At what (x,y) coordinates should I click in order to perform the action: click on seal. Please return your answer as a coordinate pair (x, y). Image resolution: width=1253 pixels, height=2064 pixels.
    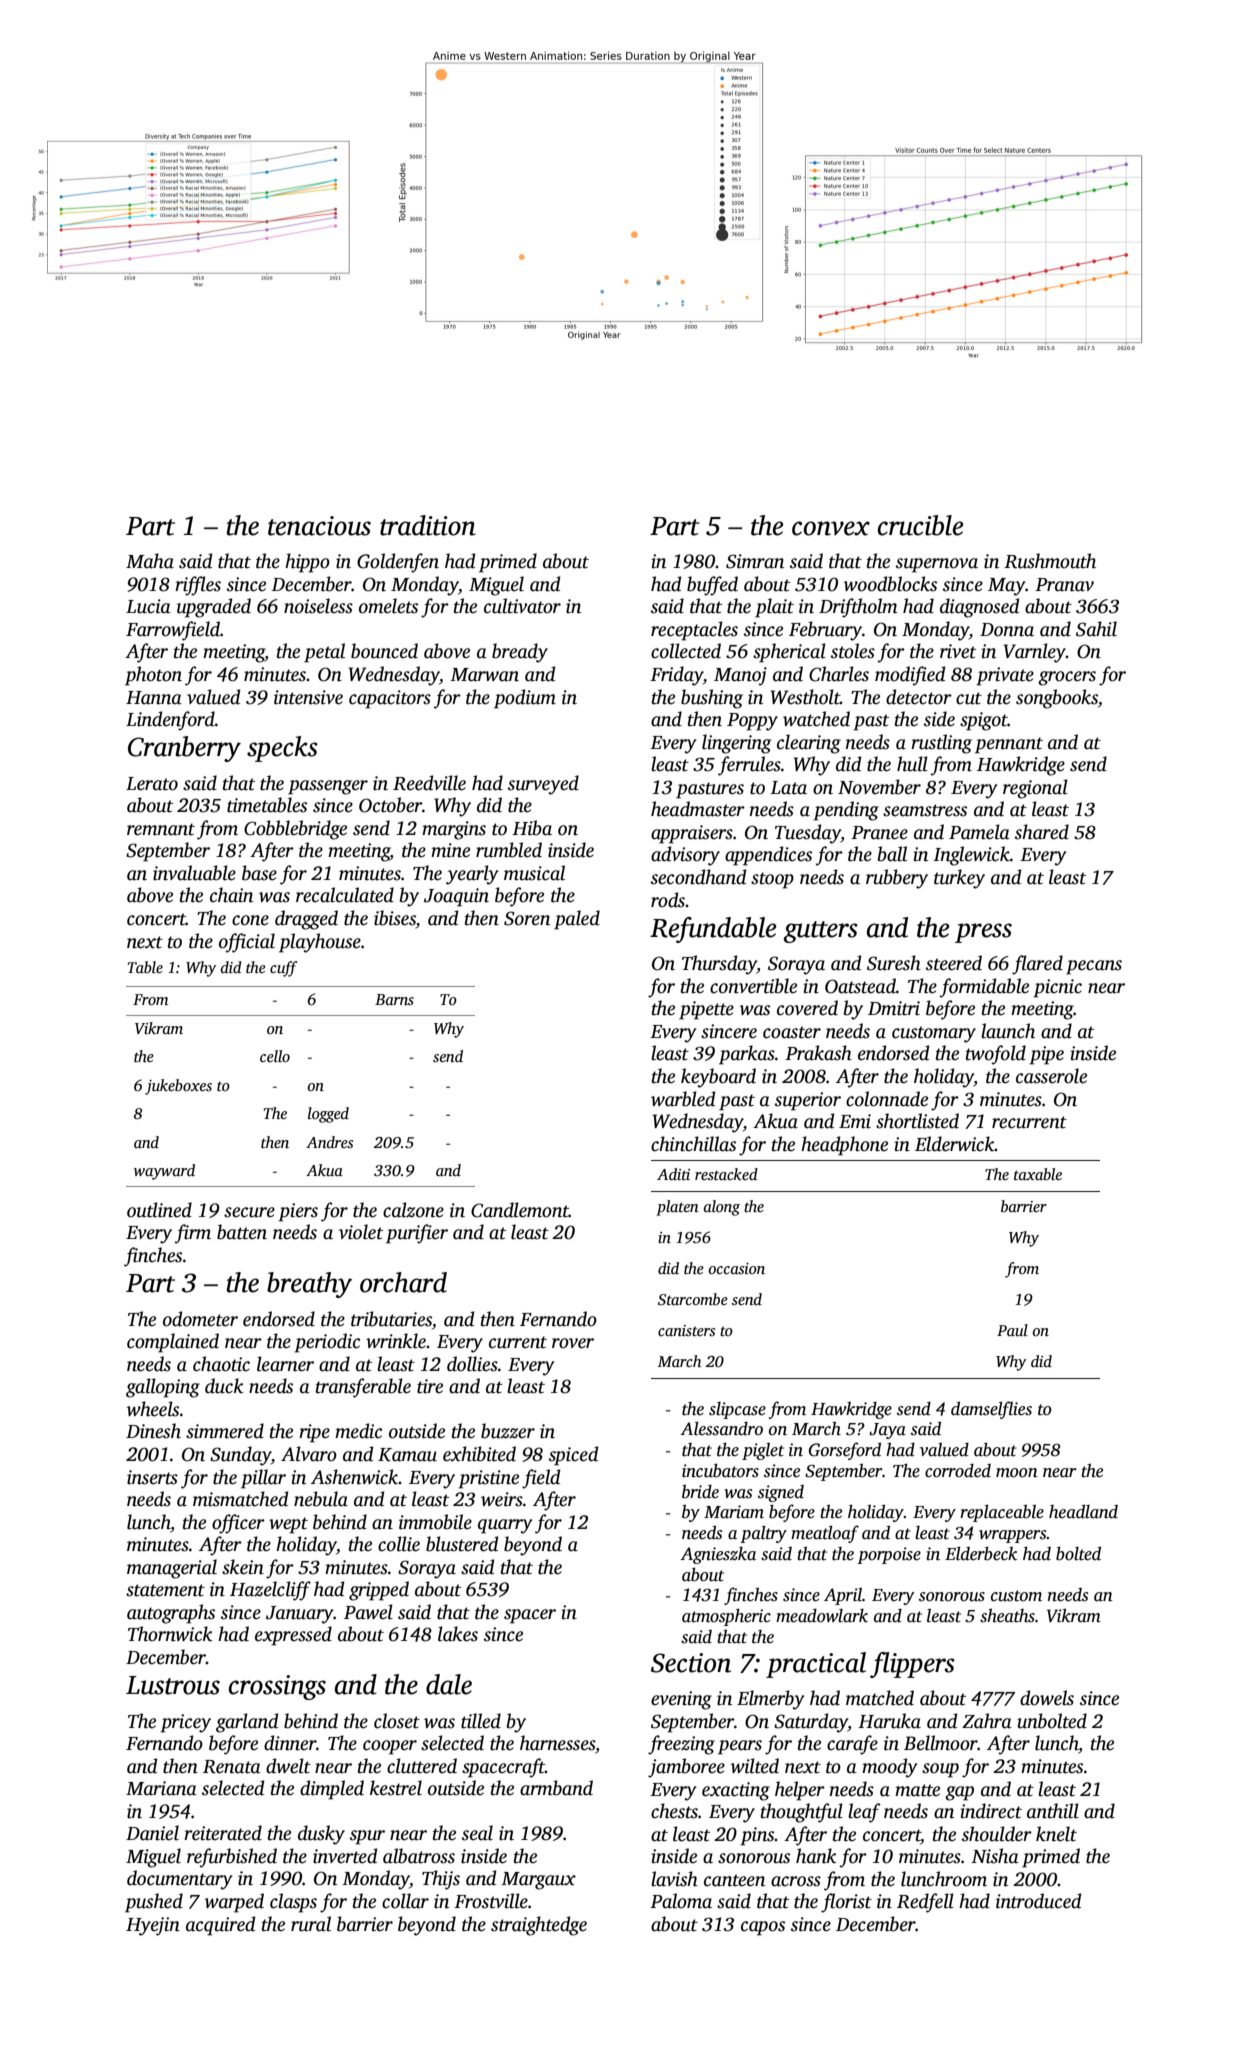
    Looking at the image, I should click on (477, 1833).
